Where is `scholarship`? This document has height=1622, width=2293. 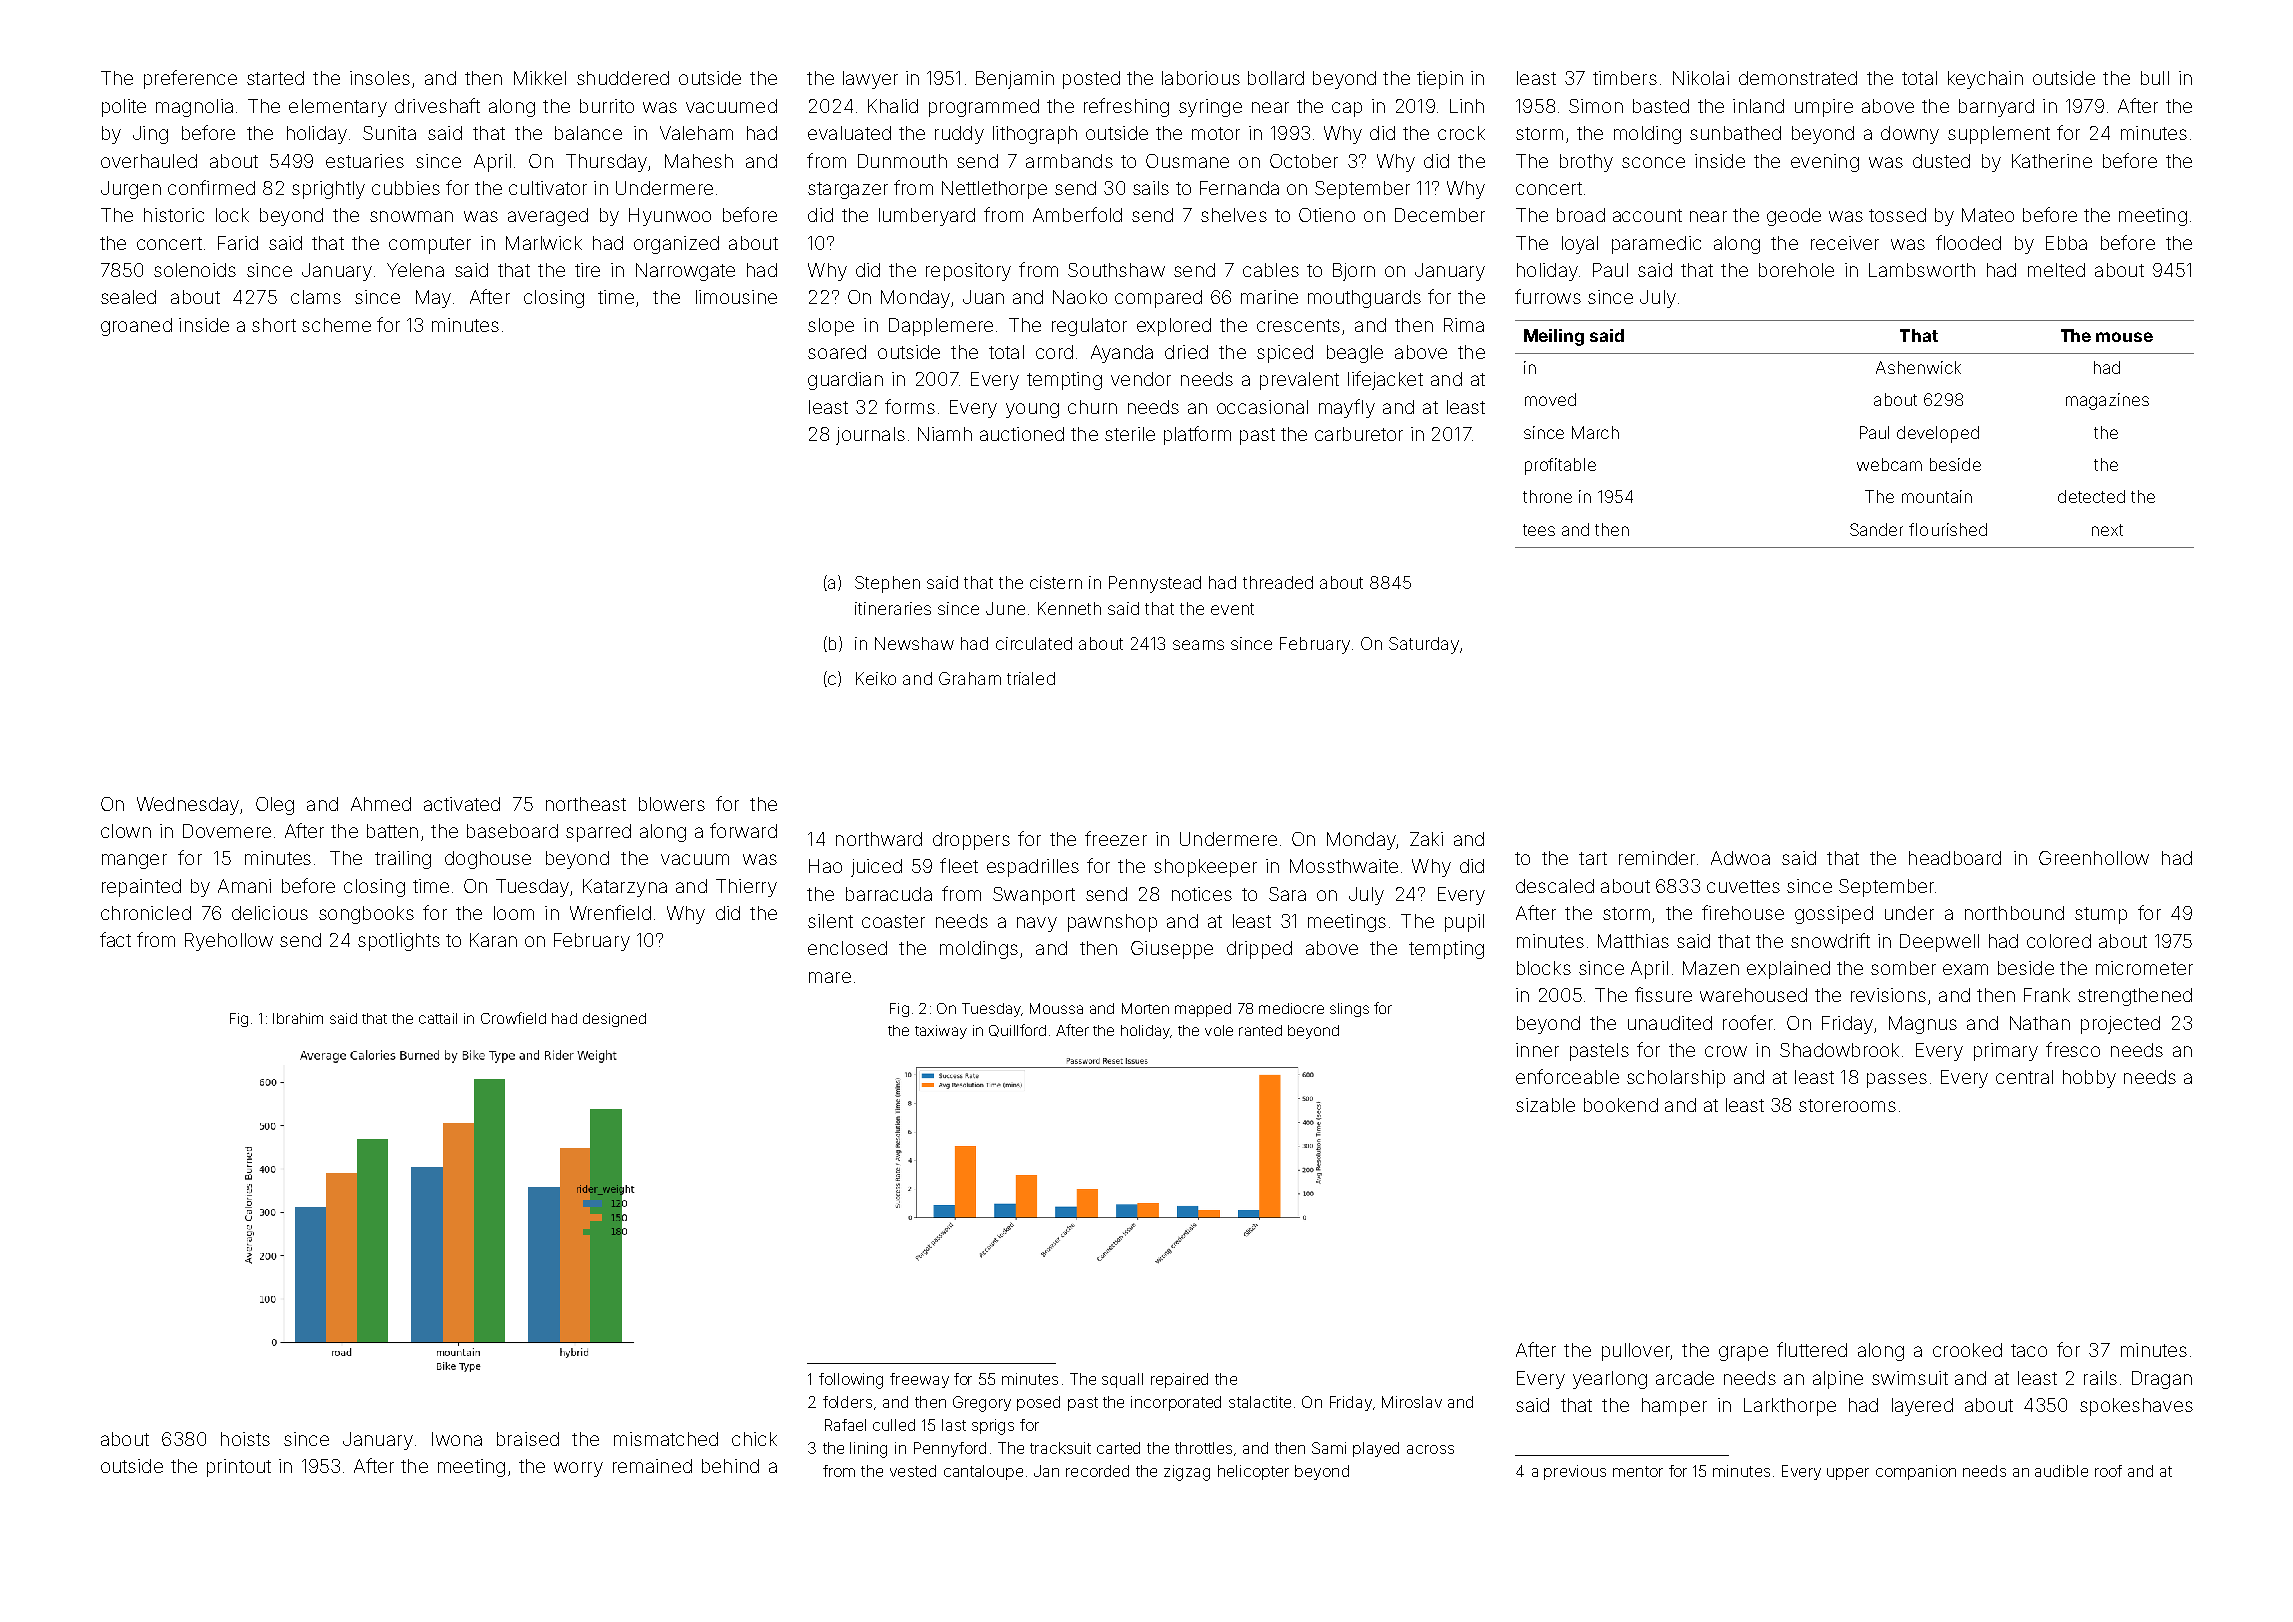 scholarship is located at coordinates (1676, 1079).
